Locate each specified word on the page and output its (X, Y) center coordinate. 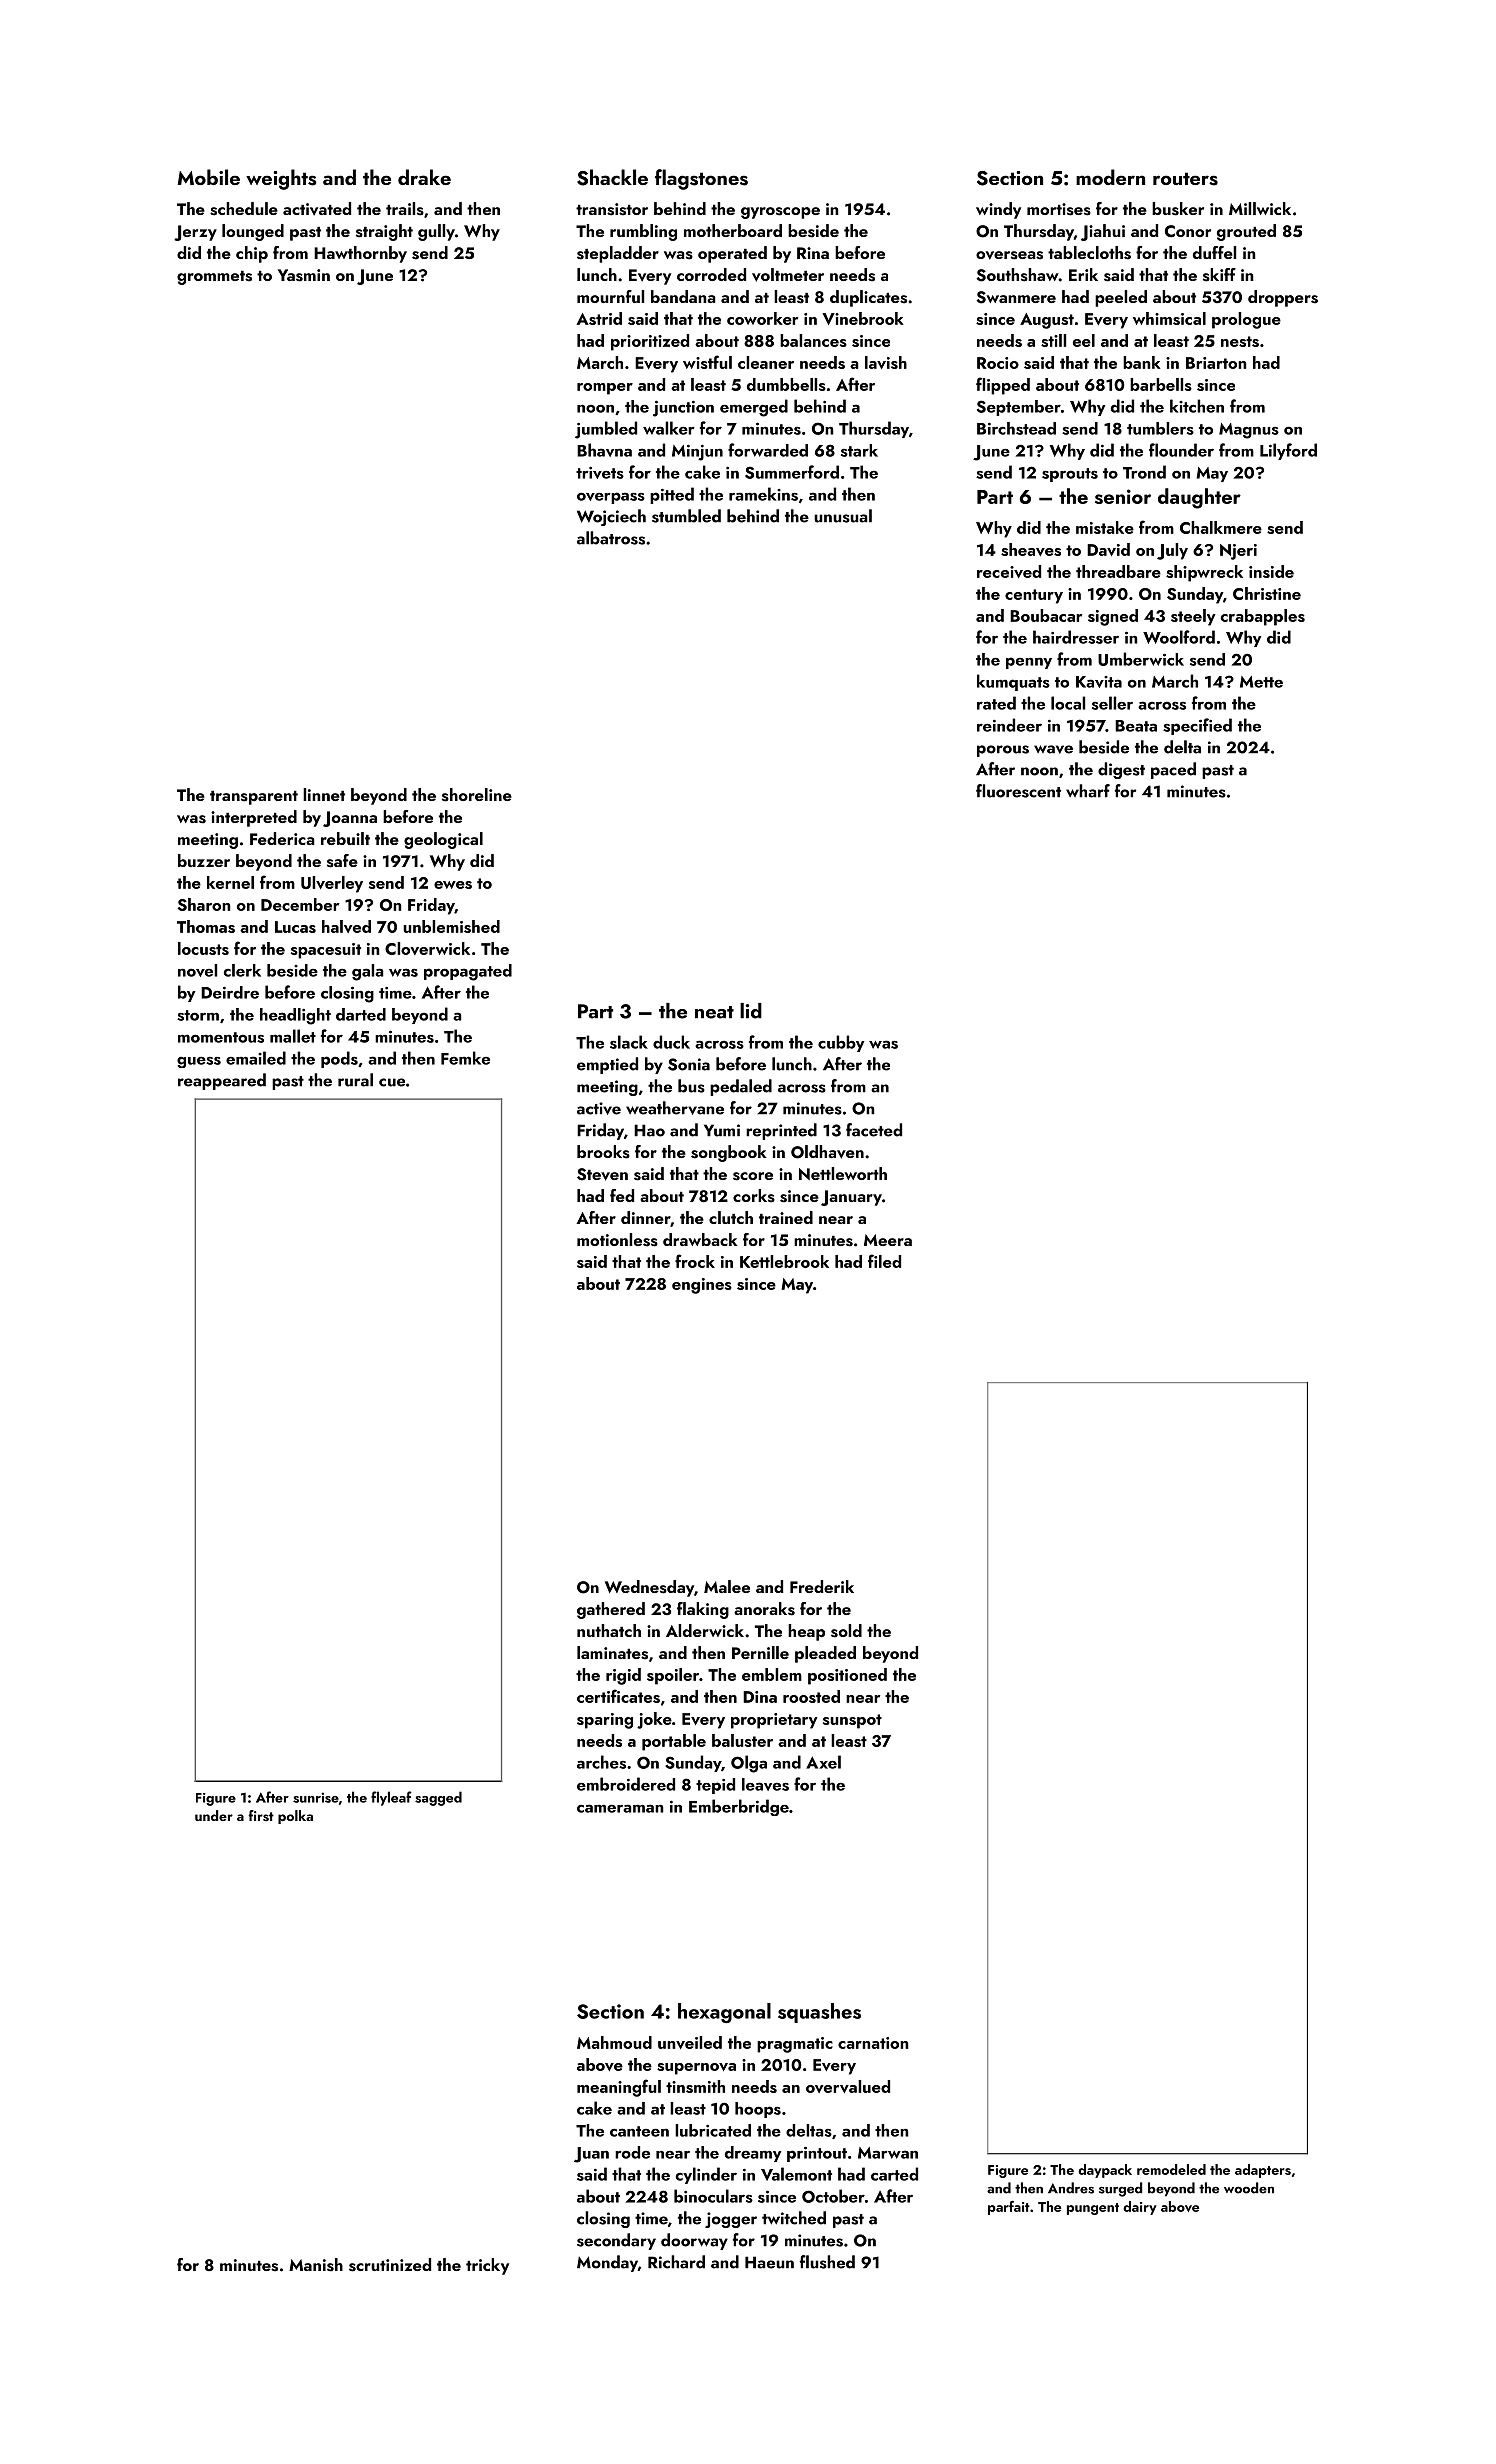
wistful (707, 362)
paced (1173, 770)
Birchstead (1016, 428)
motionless (617, 1240)
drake (424, 177)
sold (846, 1631)
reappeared (222, 1081)
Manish (316, 2265)
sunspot (852, 1721)
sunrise (316, 1797)
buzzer (204, 860)
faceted (874, 1130)
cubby (841, 1043)
